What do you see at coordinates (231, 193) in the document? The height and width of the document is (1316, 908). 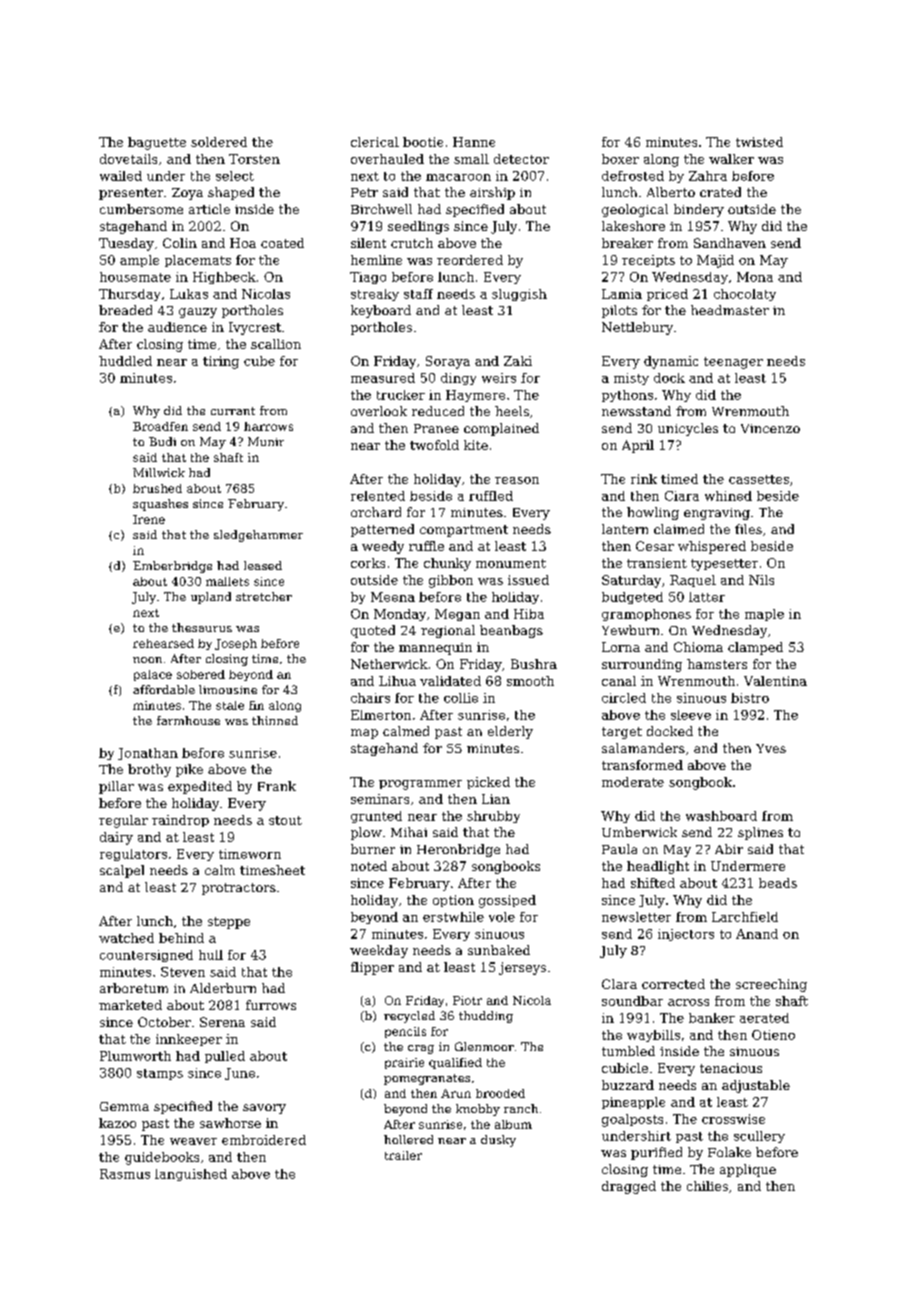 I see `shaped` at bounding box center [231, 193].
